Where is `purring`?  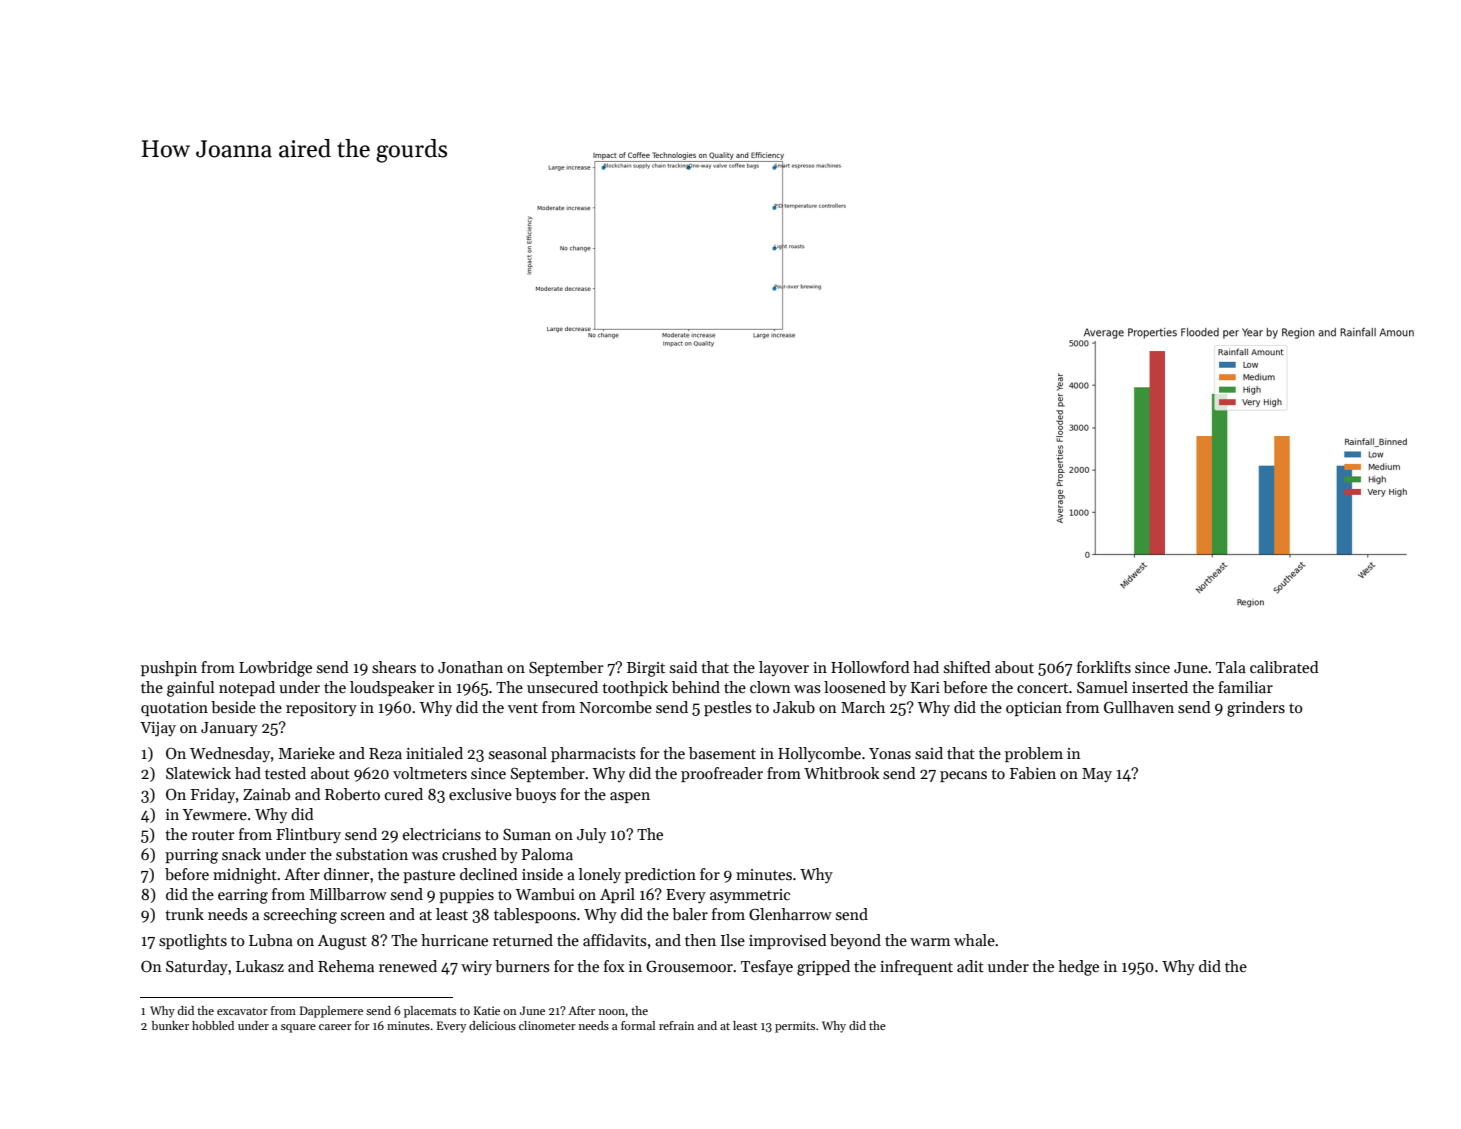
purring is located at coordinates (191, 856).
